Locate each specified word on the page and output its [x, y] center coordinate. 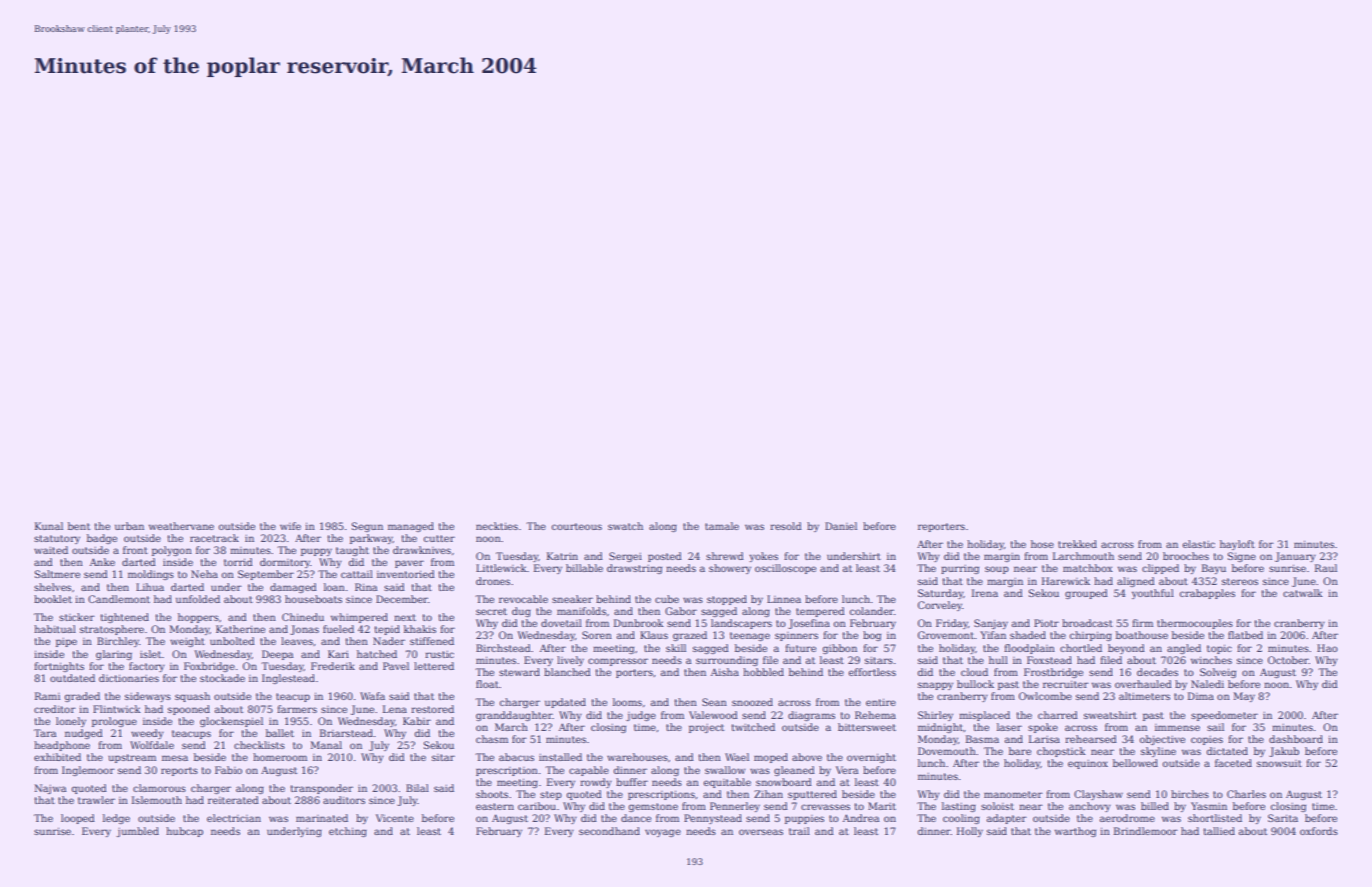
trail [799, 831]
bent [79, 526]
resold [786, 526]
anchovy [1090, 807]
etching [348, 832]
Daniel [841, 526]
